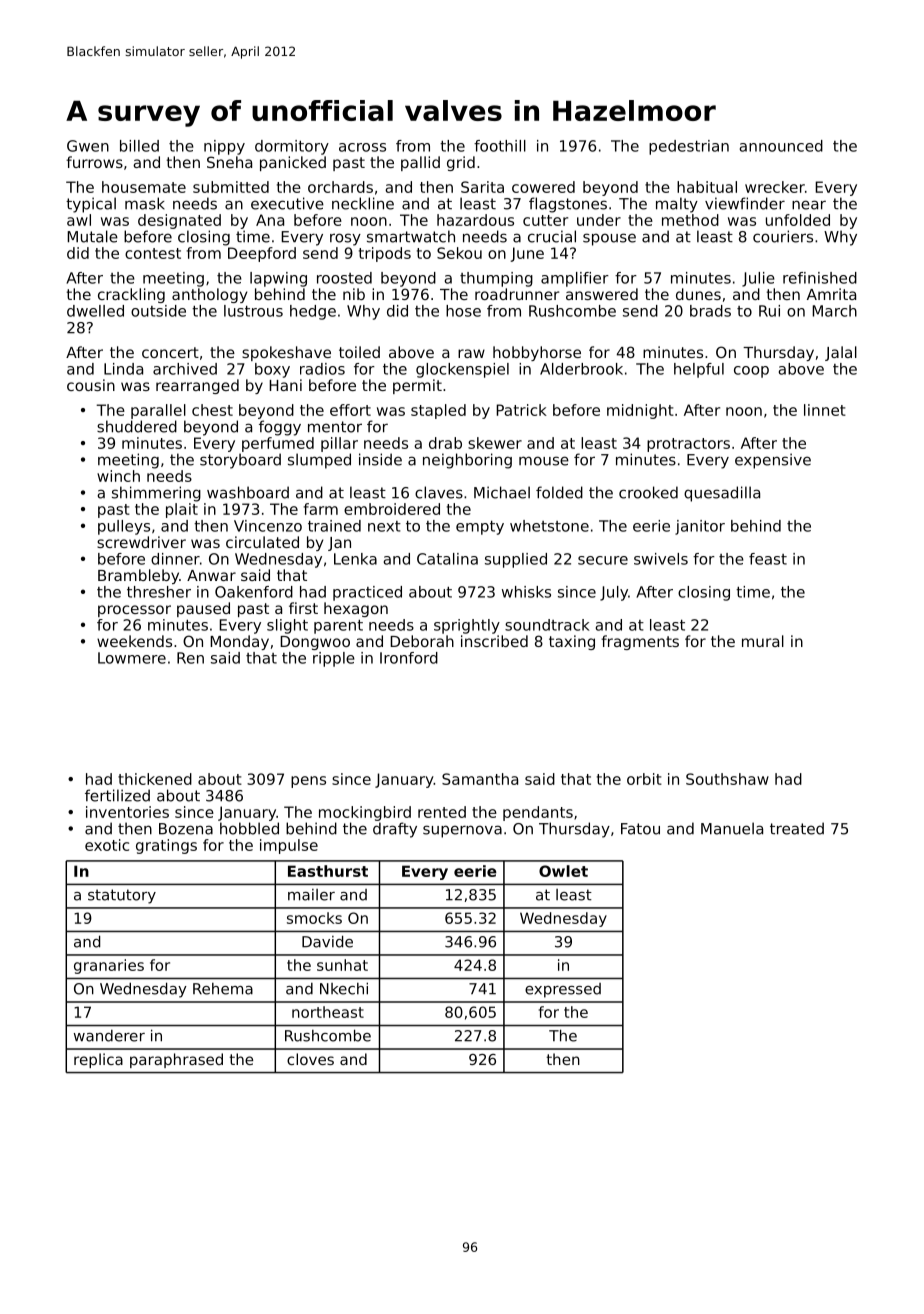  Describe the element at coordinates (547, 625) in the image. I see `soundtrack` at that location.
